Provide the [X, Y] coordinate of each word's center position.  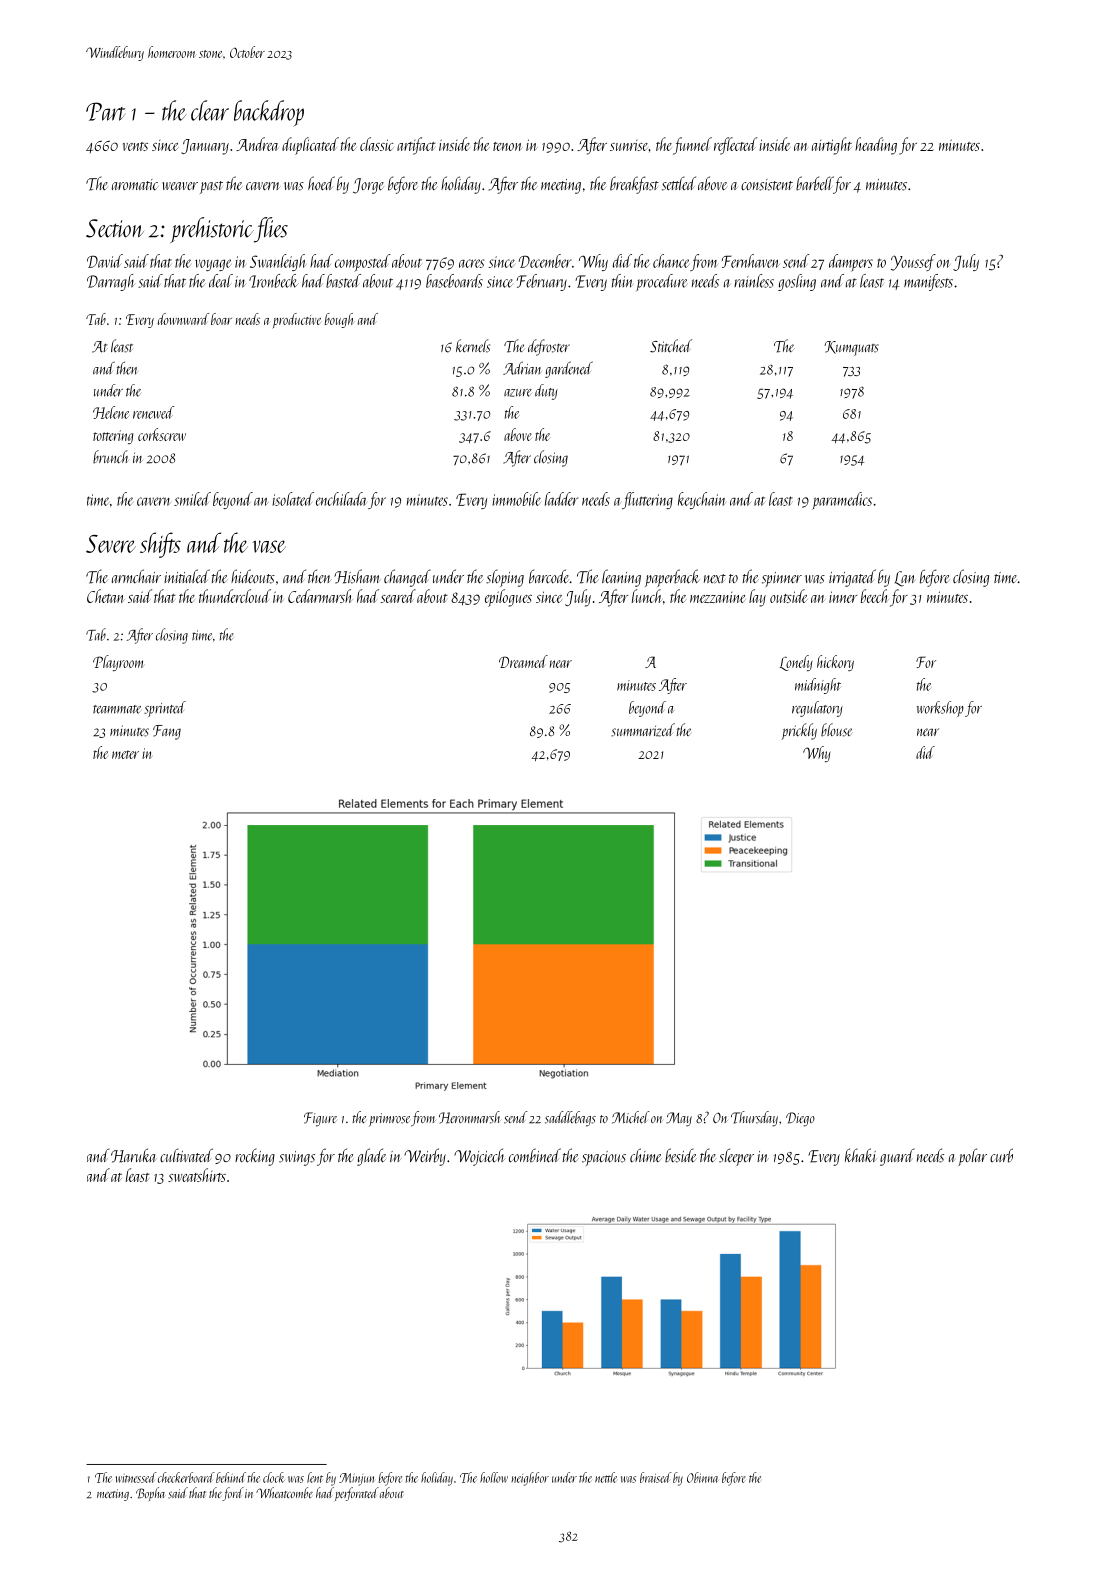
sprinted [165, 709]
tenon [508, 146]
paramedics [842, 501]
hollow [494, 1477]
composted [363, 263]
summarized [643, 730]
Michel [631, 1117]
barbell [815, 183]
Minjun [356, 1479]
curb [1001, 1155]
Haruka [133, 1155]
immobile [516, 499]
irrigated [852, 578]
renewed [153, 412]
